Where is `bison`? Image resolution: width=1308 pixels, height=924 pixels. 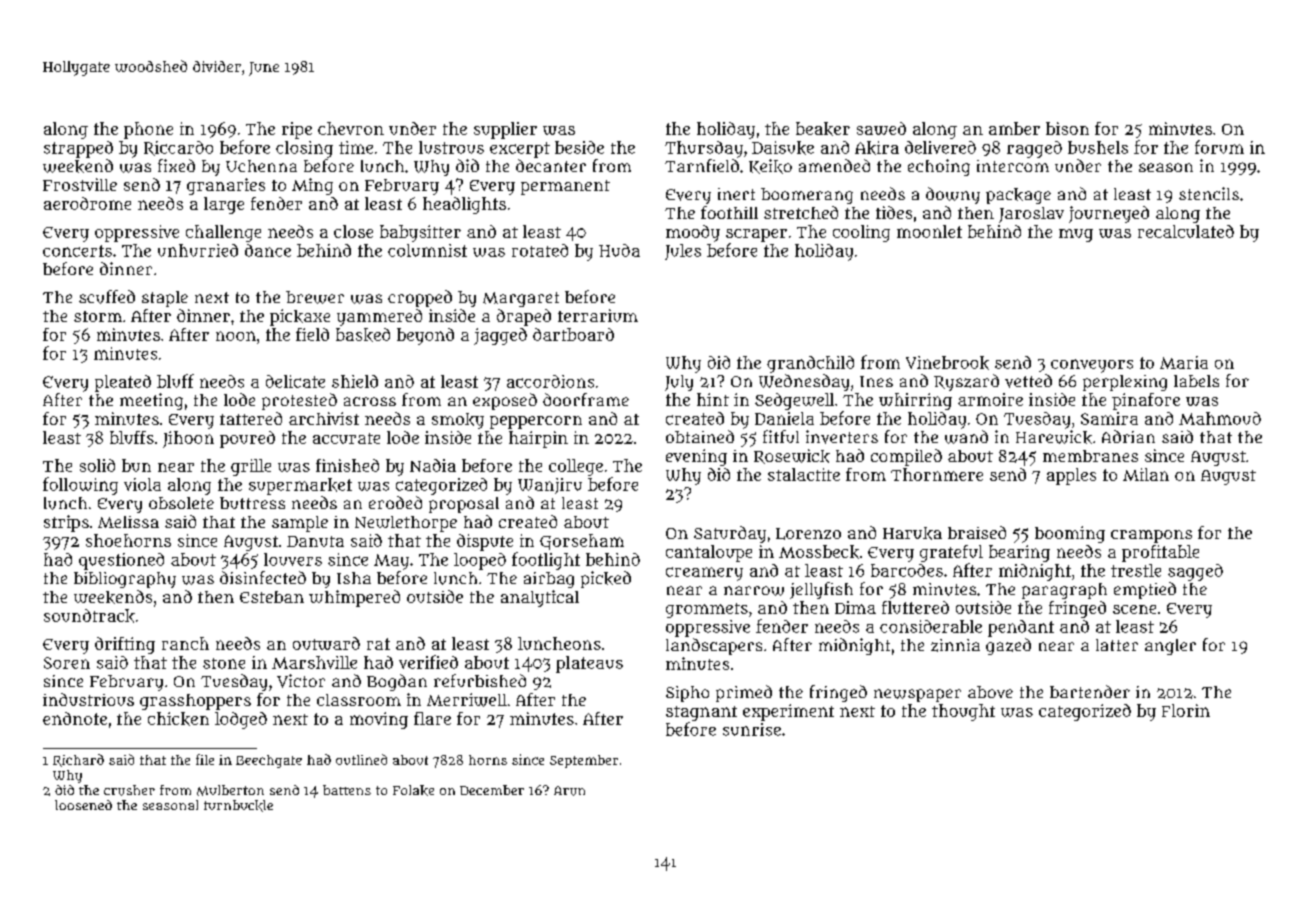 bison is located at coordinates (1067, 128).
